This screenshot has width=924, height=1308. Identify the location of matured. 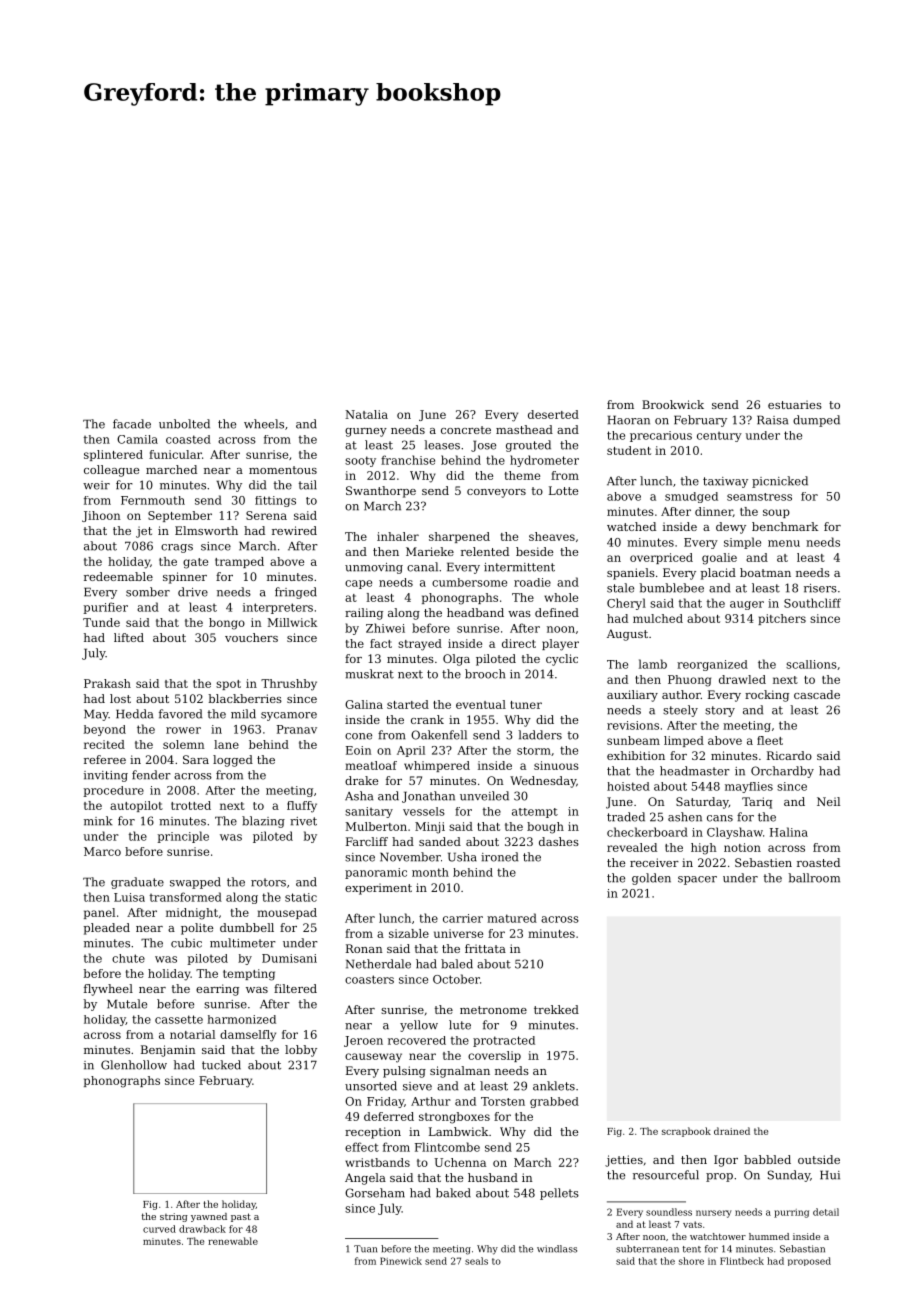
(512, 918).
